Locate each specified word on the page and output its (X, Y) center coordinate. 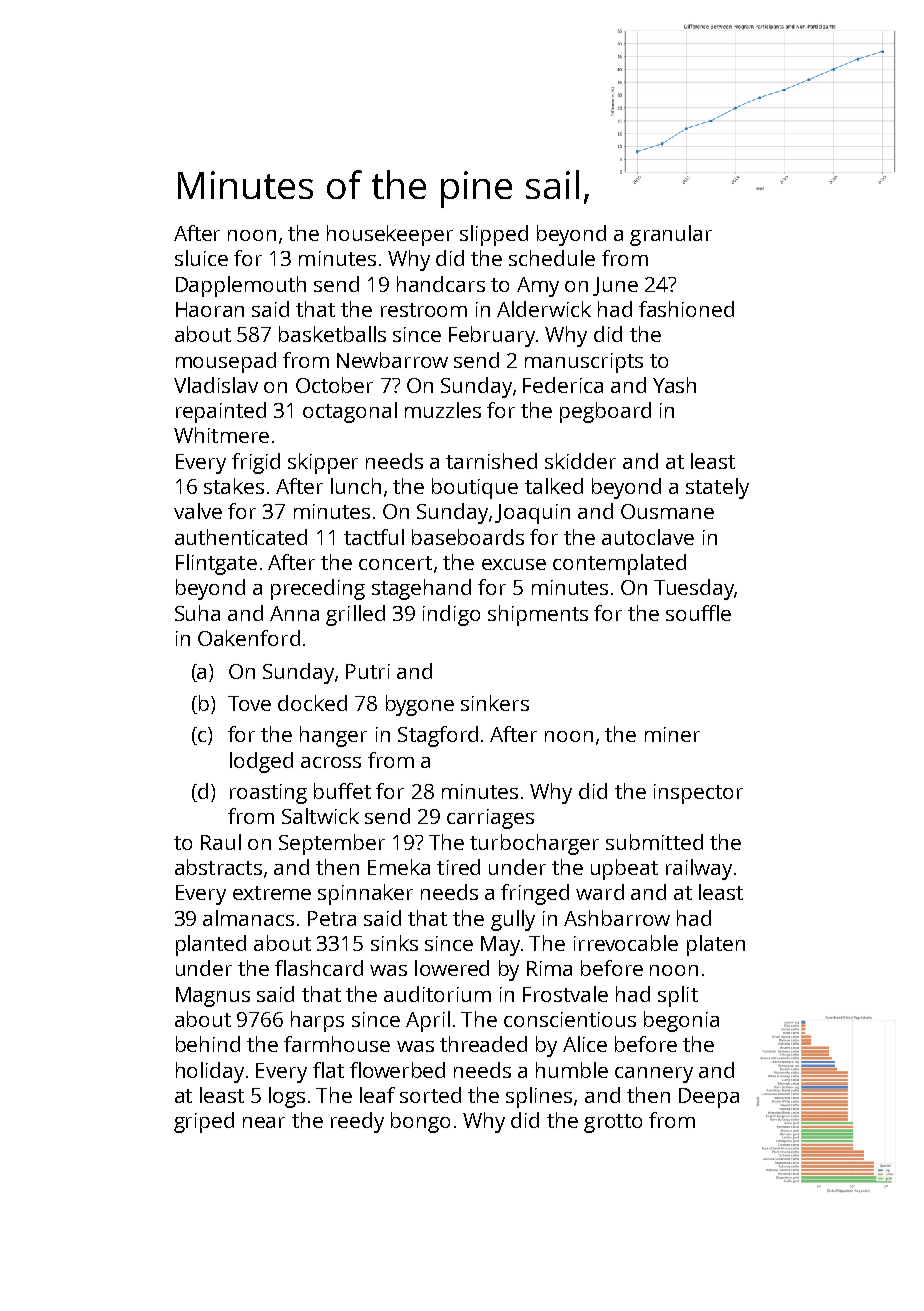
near (264, 1122)
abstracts (218, 867)
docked (312, 703)
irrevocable (626, 943)
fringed (535, 894)
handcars (441, 284)
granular (671, 235)
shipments (538, 615)
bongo (420, 1122)
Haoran (210, 309)
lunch (356, 486)
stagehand (421, 589)
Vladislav (216, 385)
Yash (674, 385)
